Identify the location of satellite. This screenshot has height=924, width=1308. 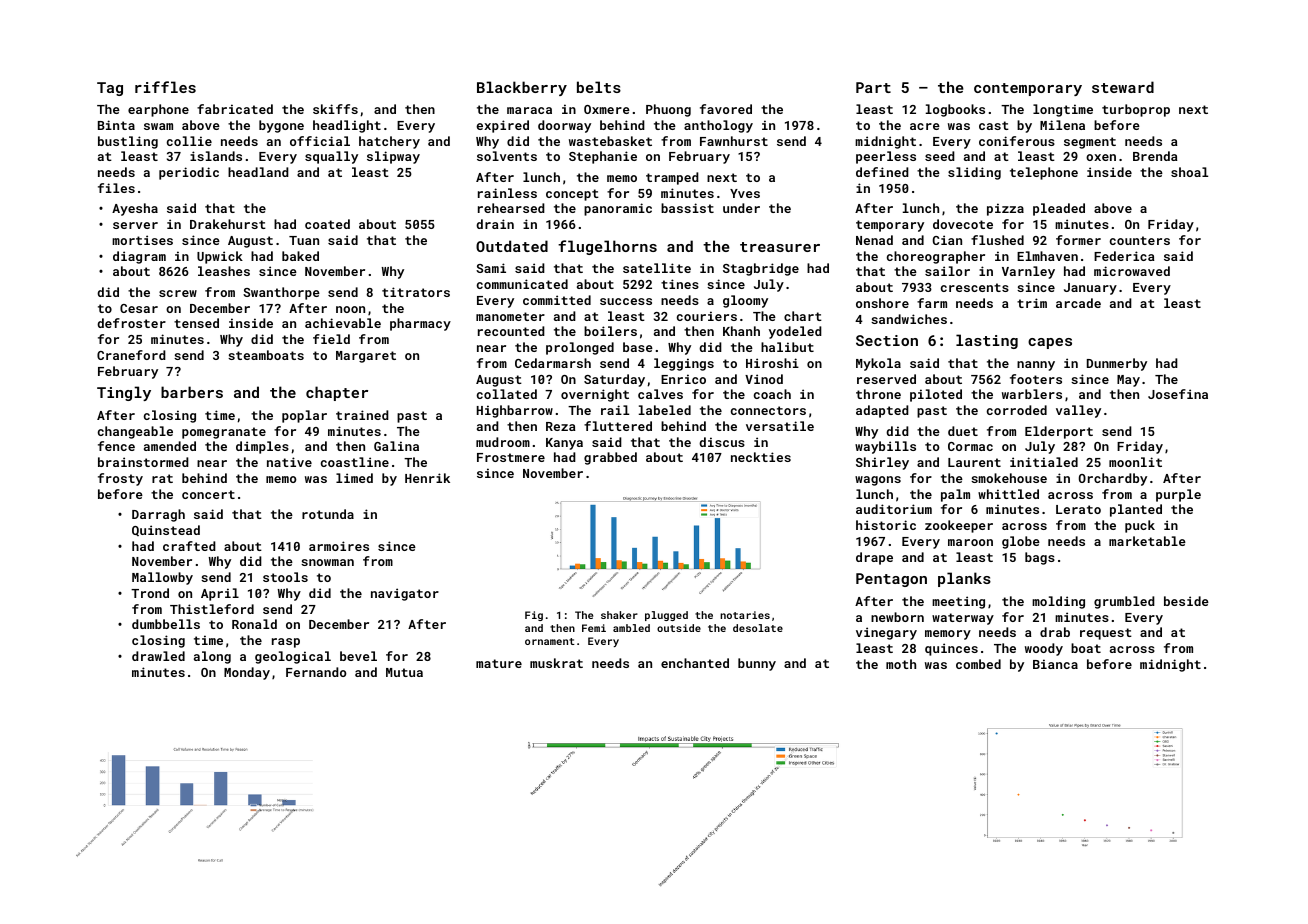
(657, 268).
